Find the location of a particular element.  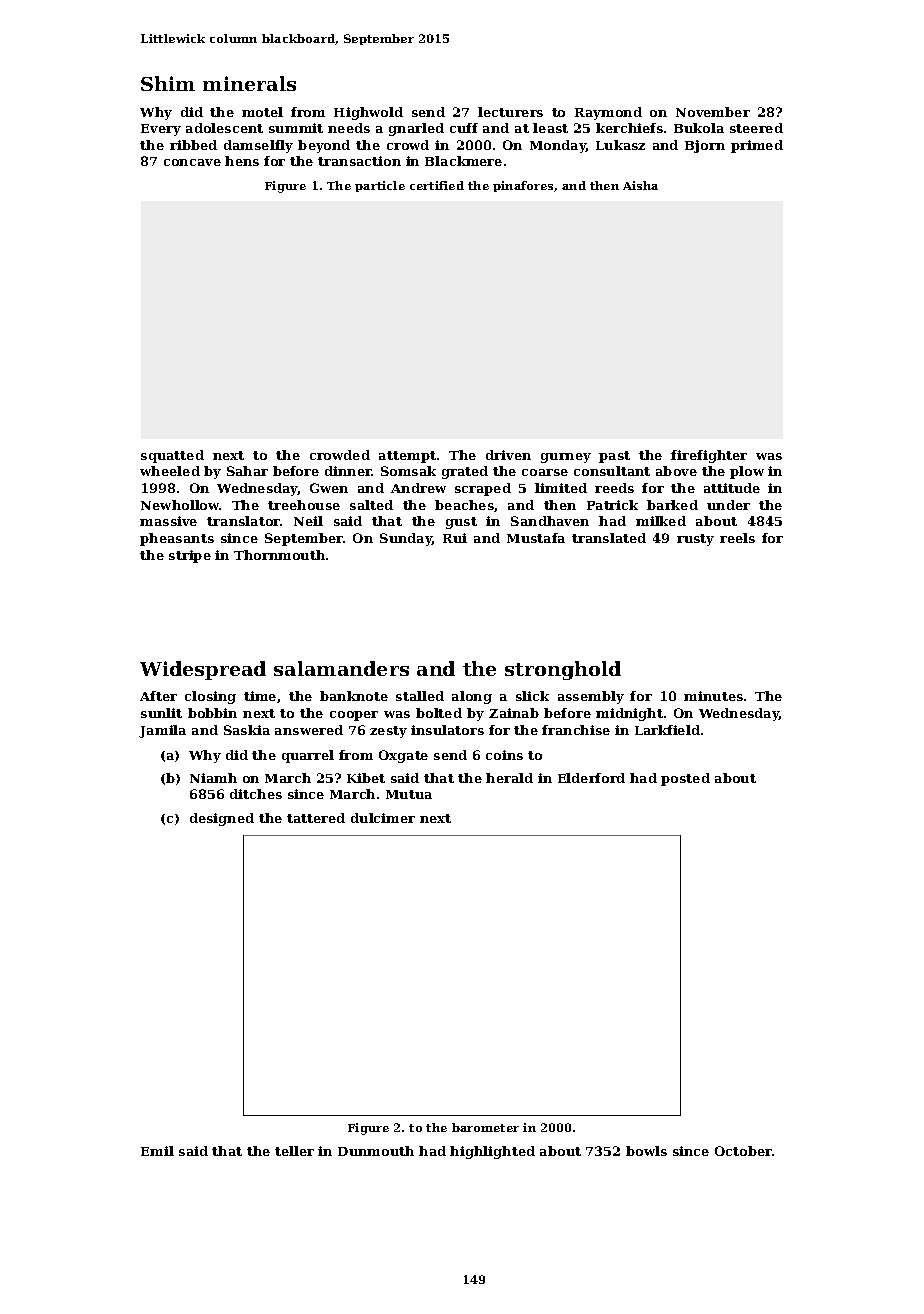

damselfly is located at coordinates (258, 146).
